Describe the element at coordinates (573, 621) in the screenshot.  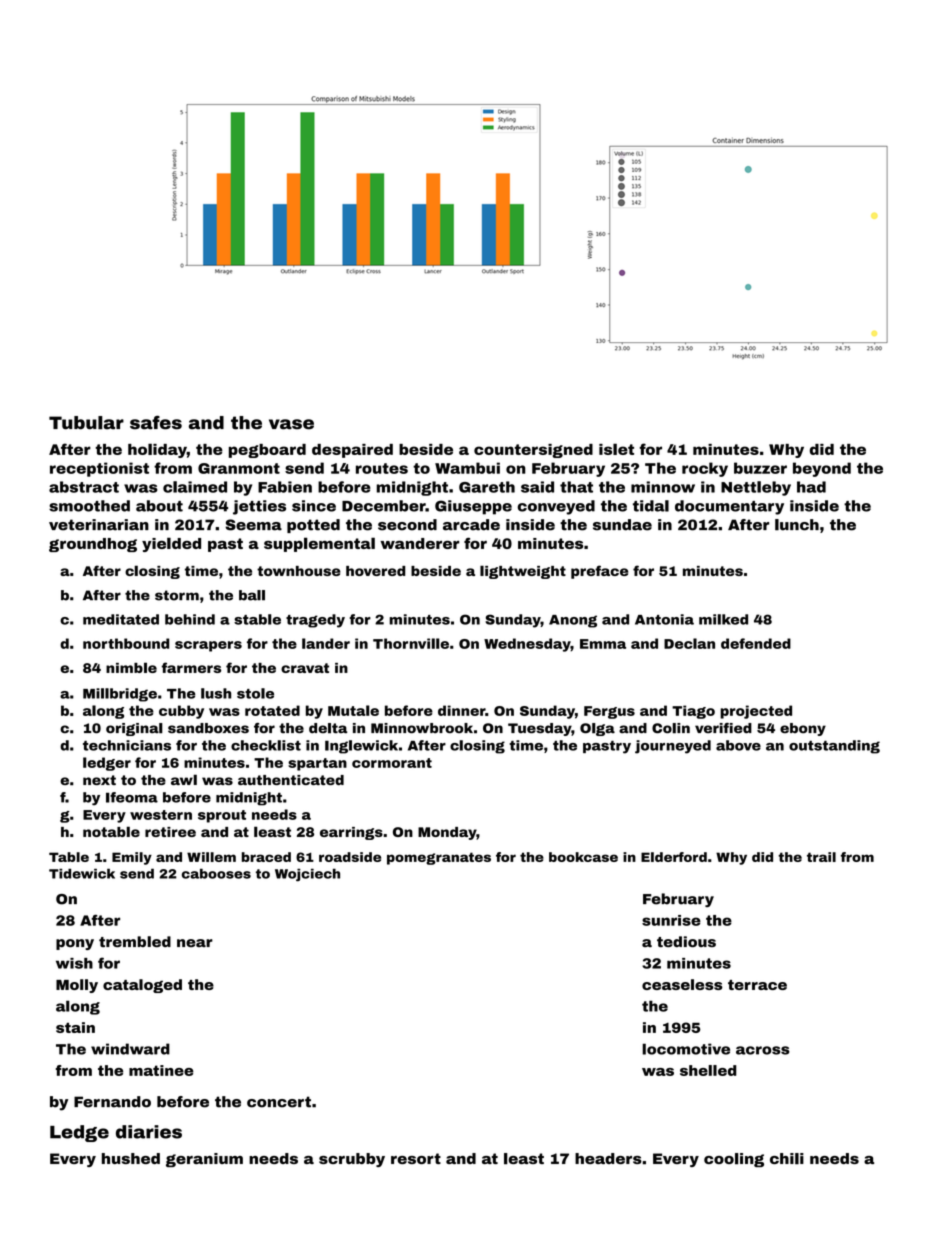
I see `Anong` at that location.
